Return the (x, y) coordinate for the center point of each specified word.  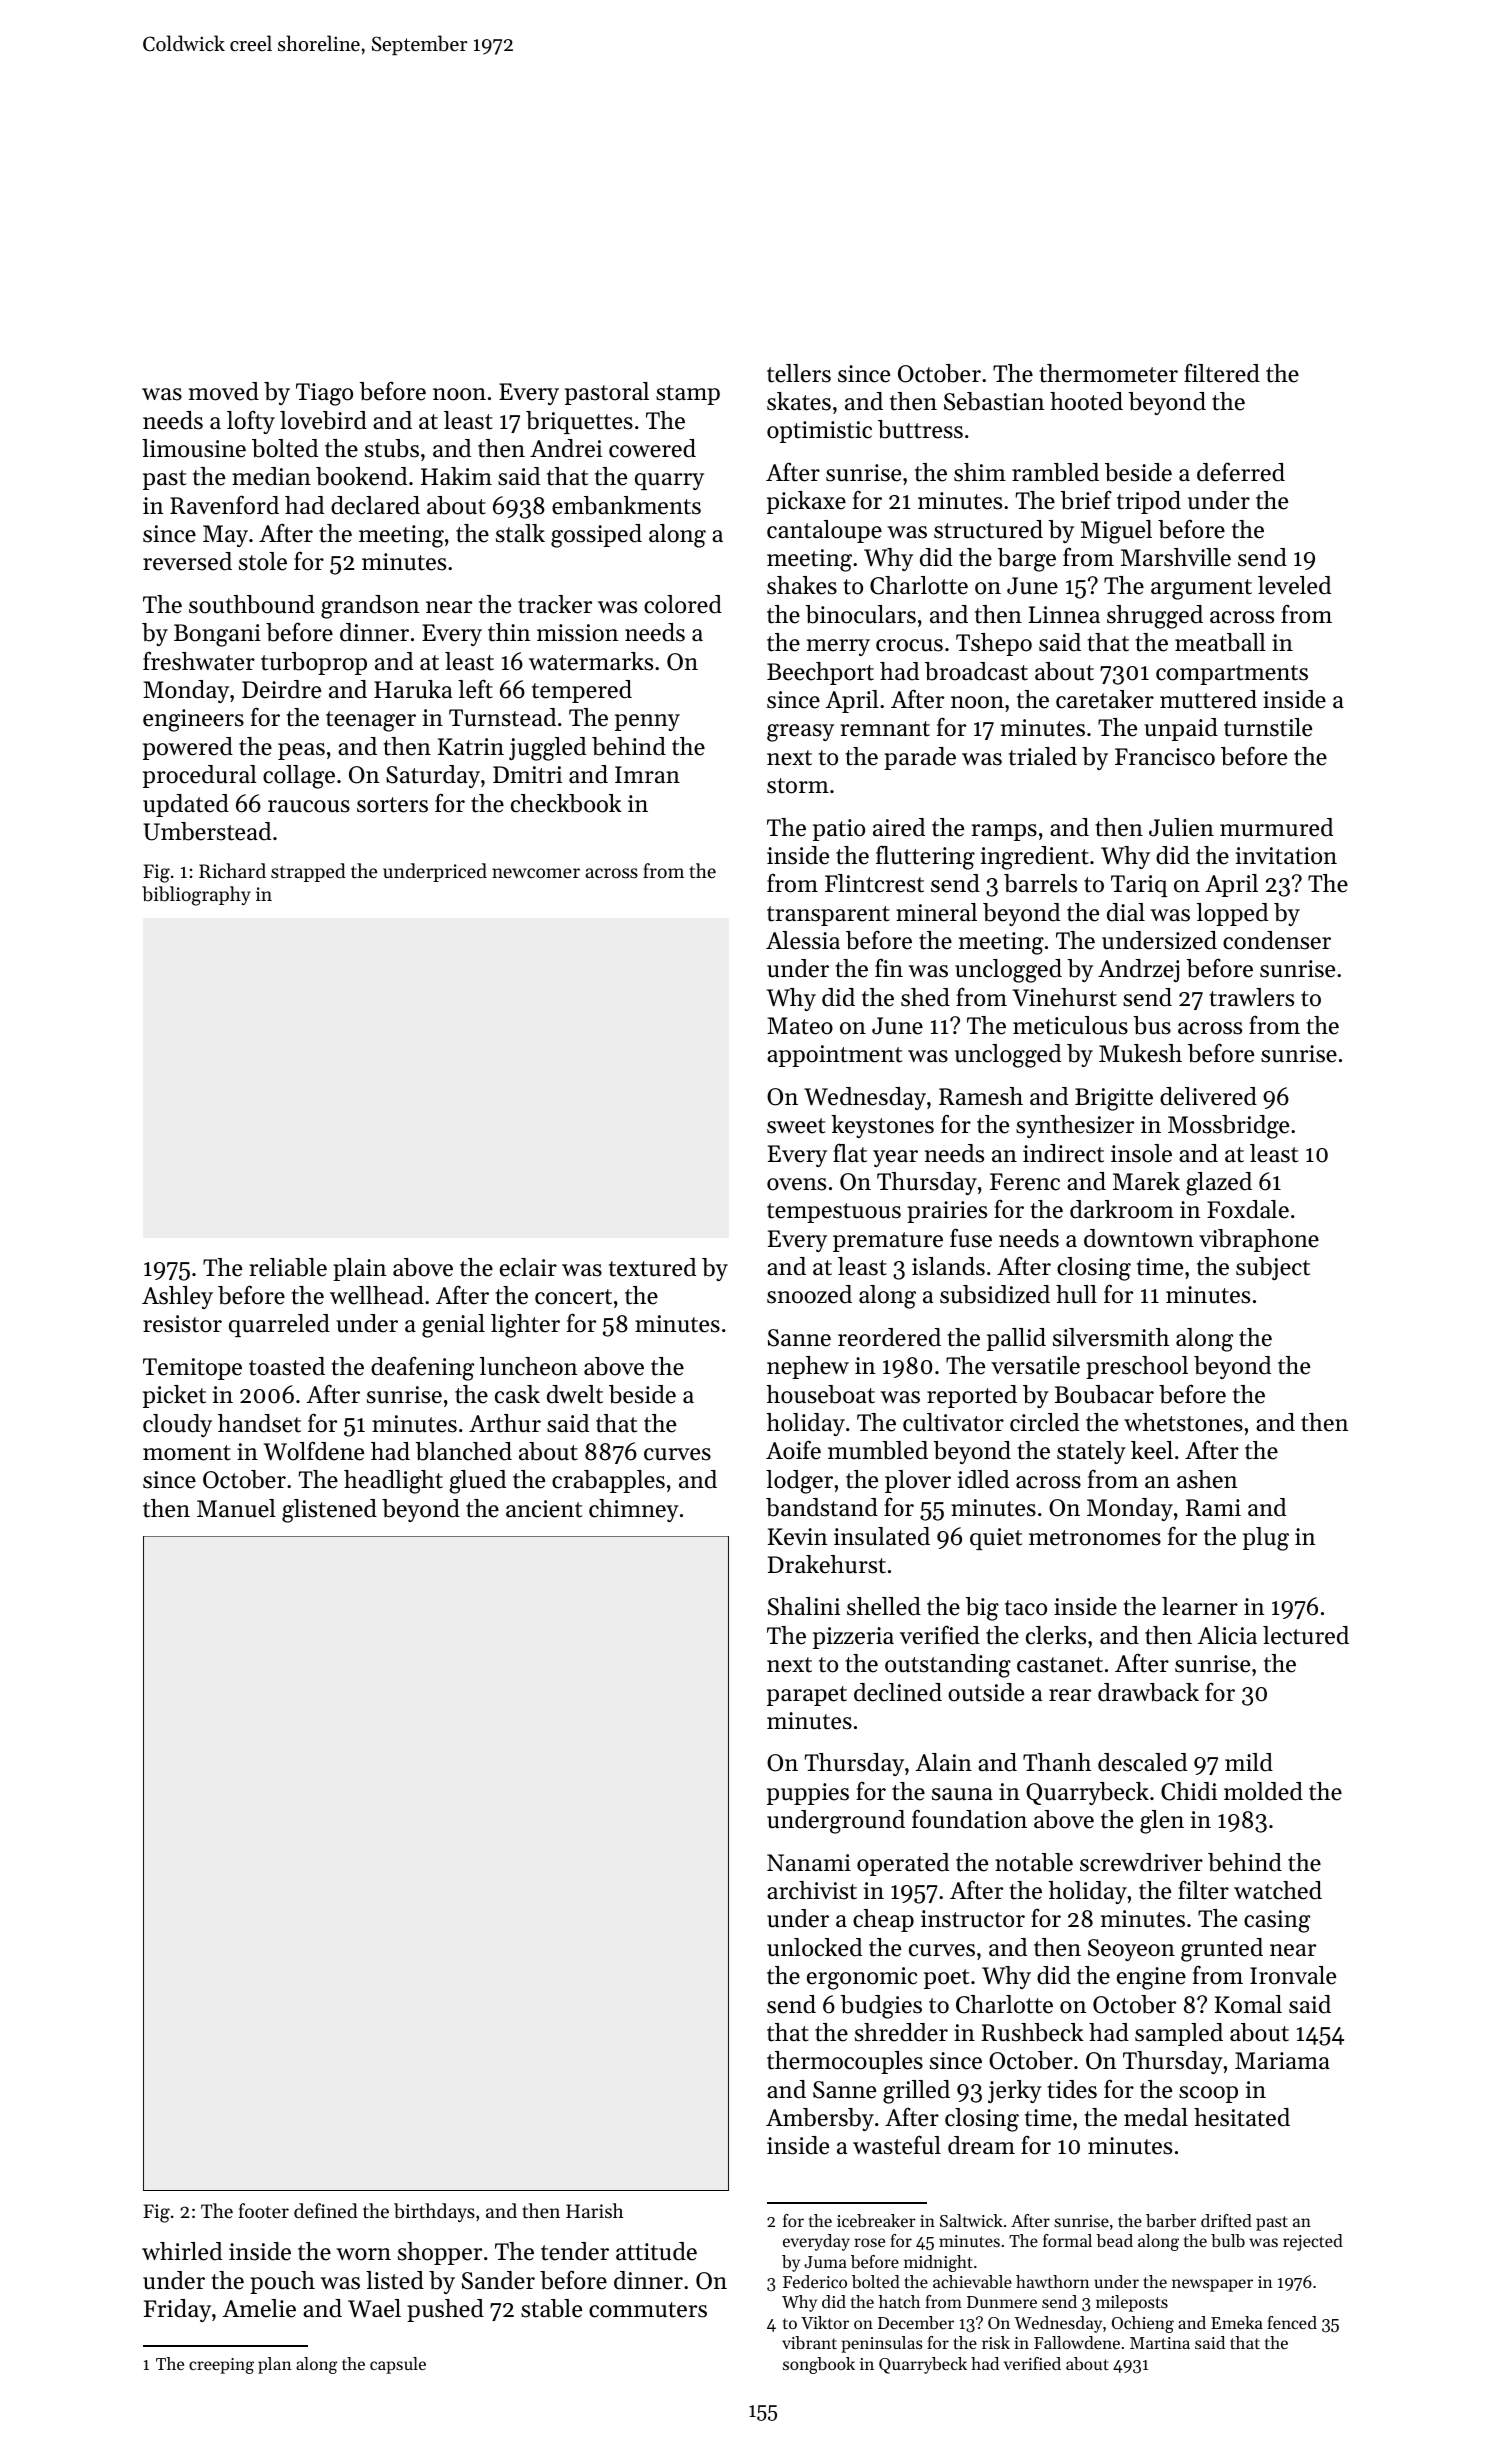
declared (375, 505)
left (475, 689)
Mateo (800, 1026)
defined (326, 2210)
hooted (1086, 401)
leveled (1294, 585)
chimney (634, 1510)
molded (1263, 1791)
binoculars (861, 614)
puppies (808, 1794)
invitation (1286, 856)
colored (683, 604)
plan (275, 2365)
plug (1266, 1539)
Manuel (236, 1508)
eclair (528, 1267)
